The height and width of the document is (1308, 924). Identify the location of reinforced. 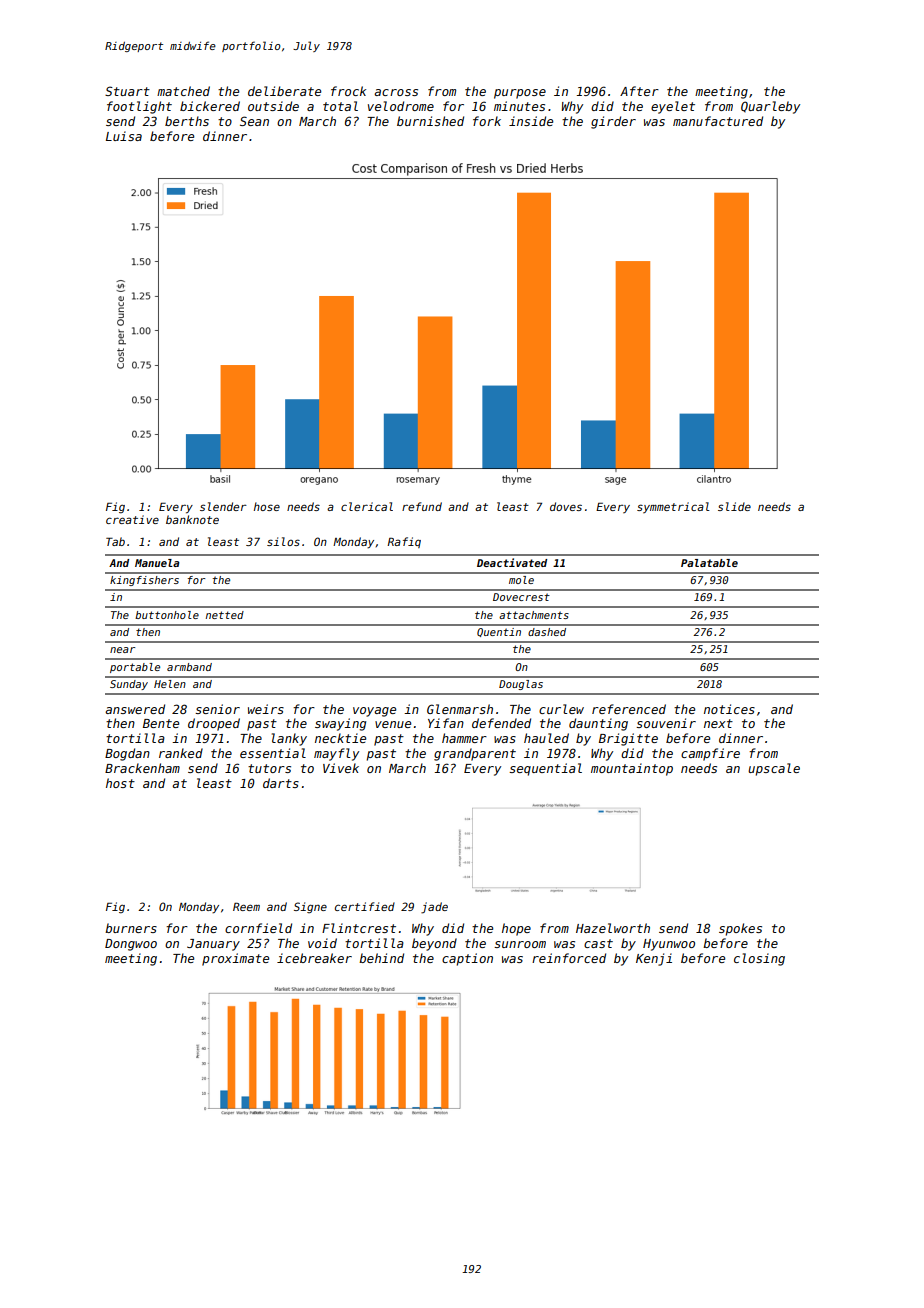
(569, 958).
